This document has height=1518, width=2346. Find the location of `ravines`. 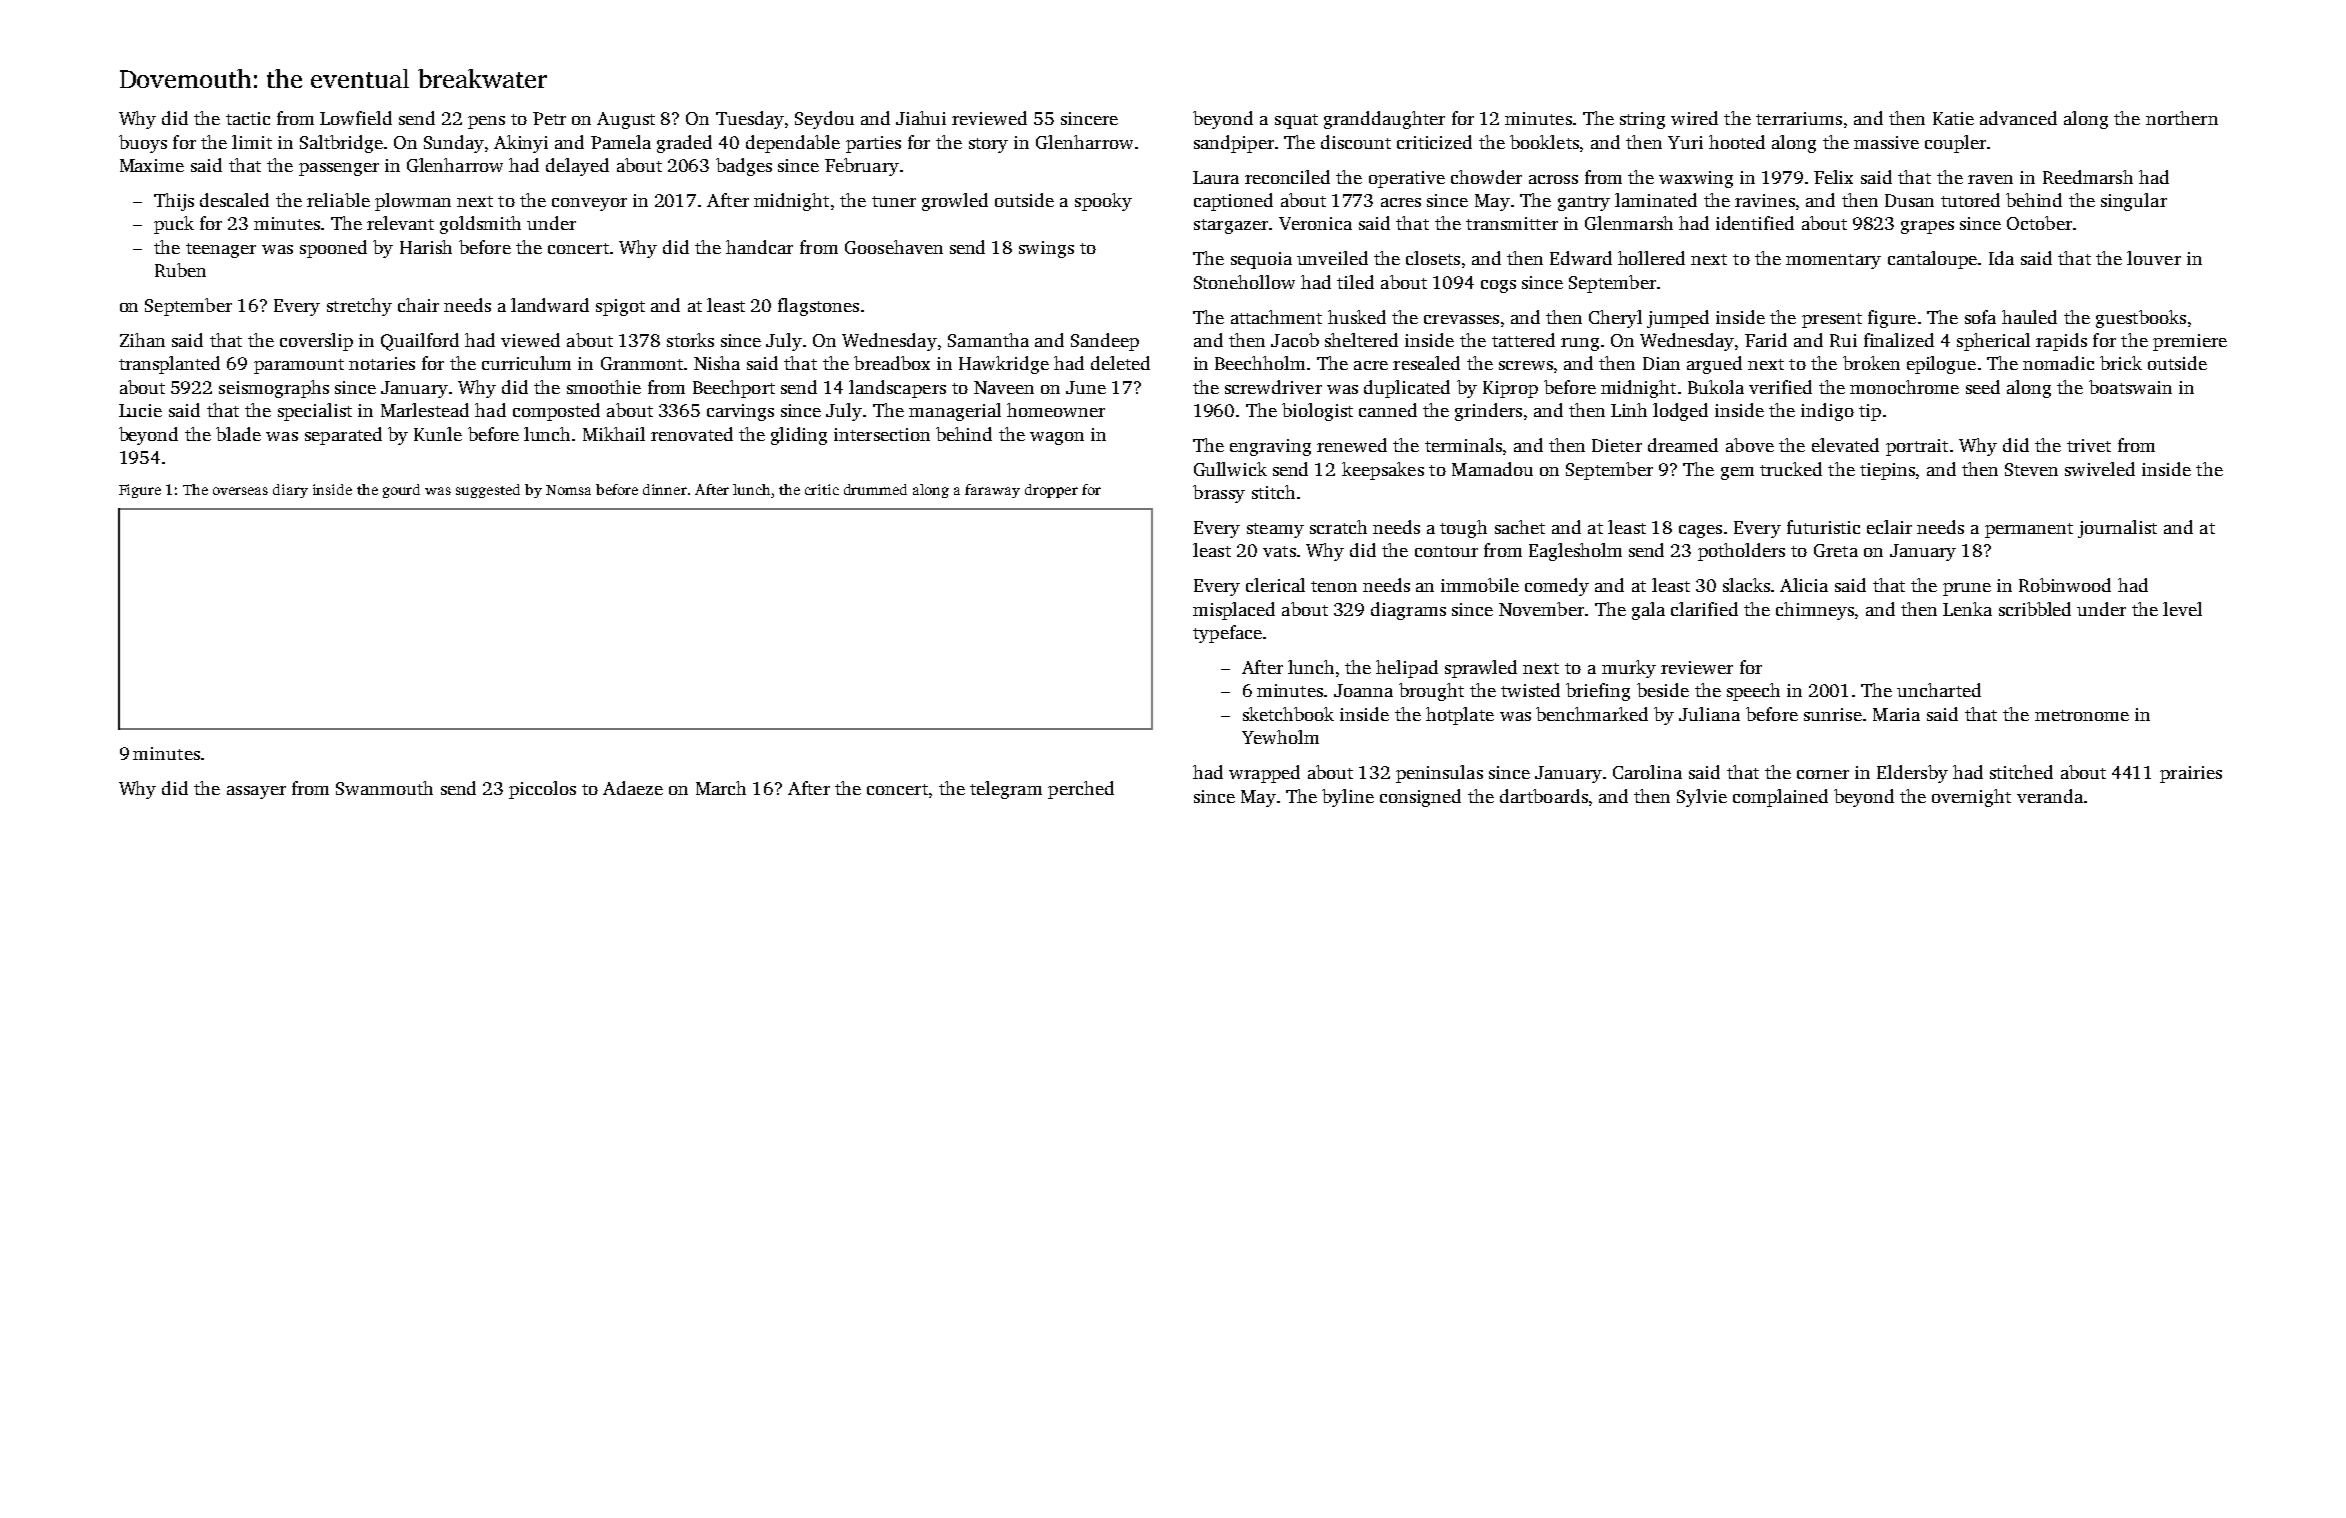

ravines is located at coordinates (1765, 200).
